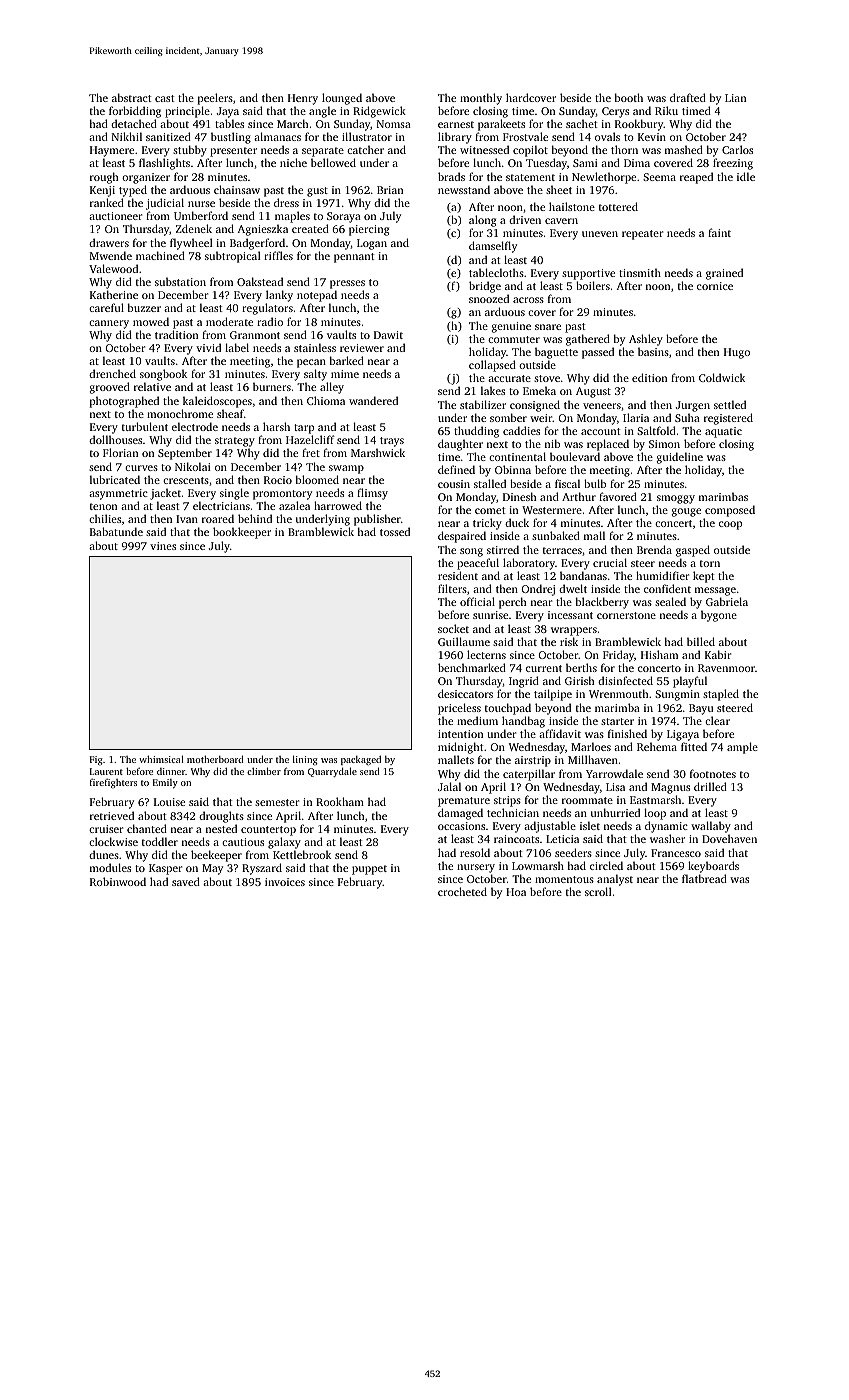 This screenshot has height=1400, width=849. Describe the element at coordinates (483, 404) in the screenshot. I see `stabilizer` at that location.
